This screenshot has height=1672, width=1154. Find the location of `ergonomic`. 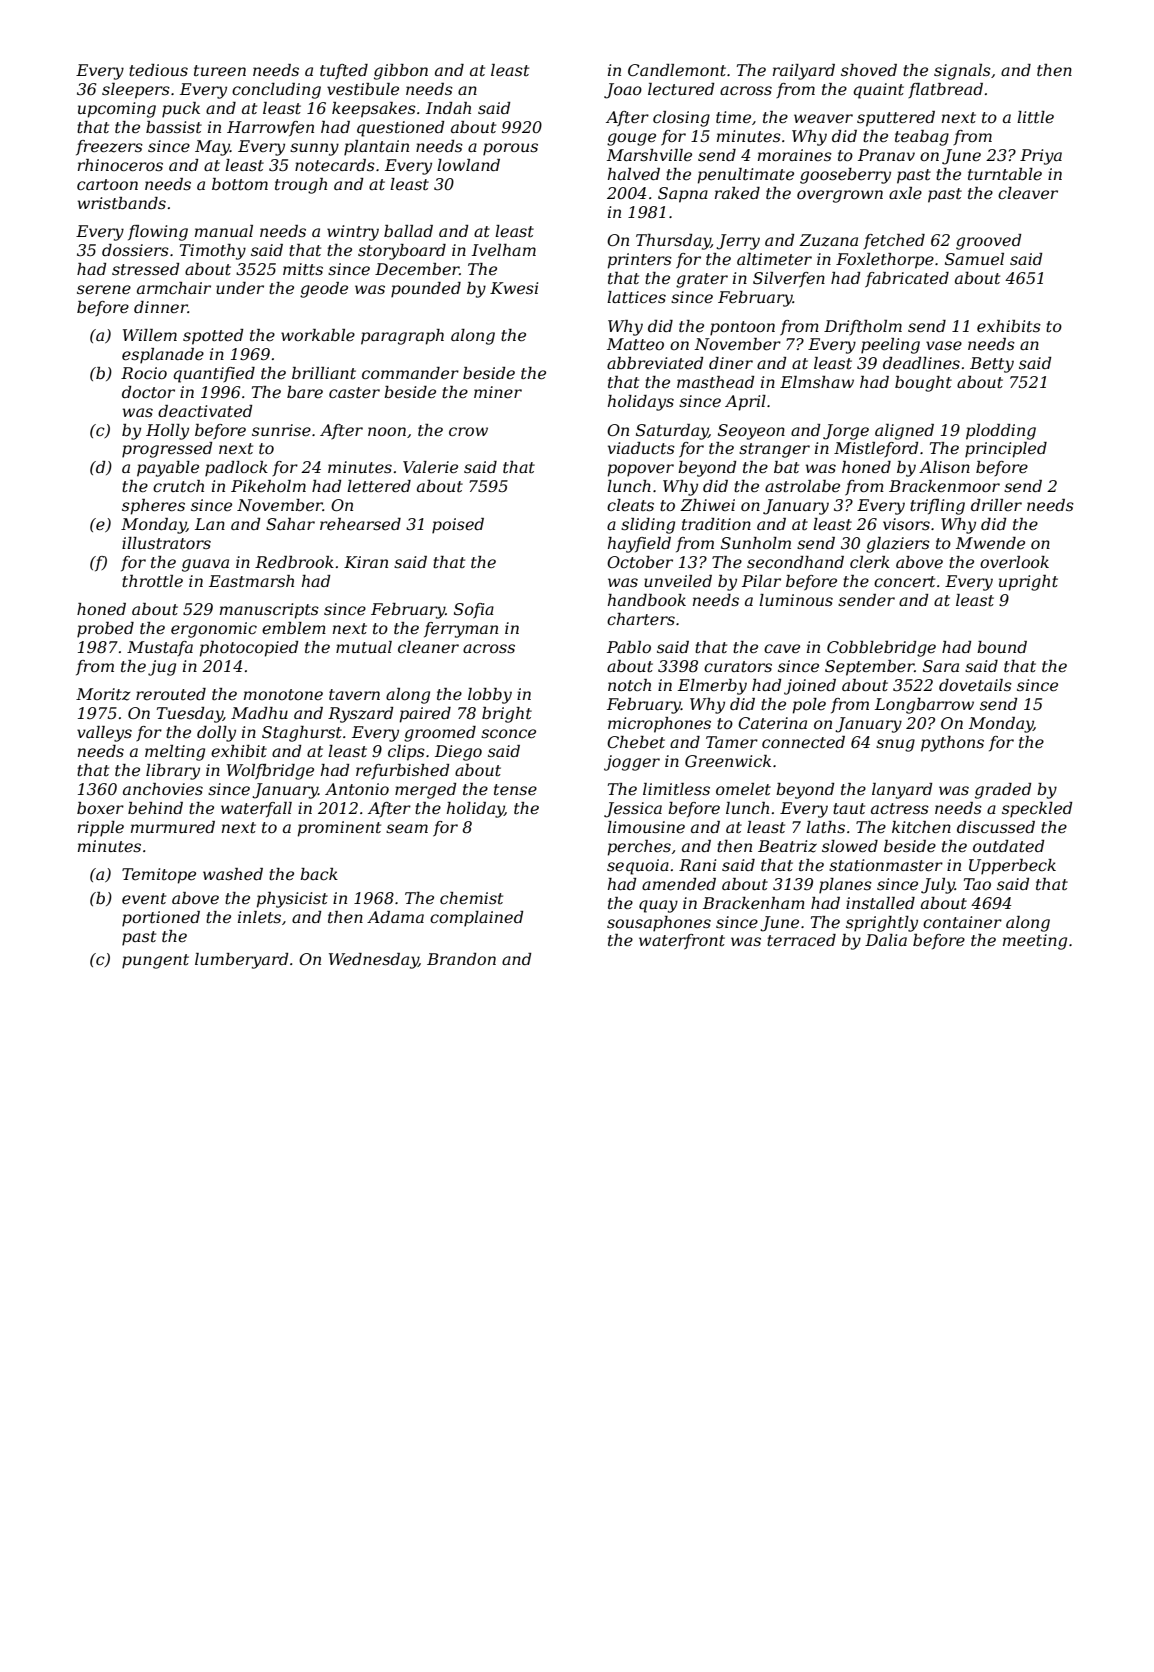

ergonomic is located at coordinates (214, 630).
